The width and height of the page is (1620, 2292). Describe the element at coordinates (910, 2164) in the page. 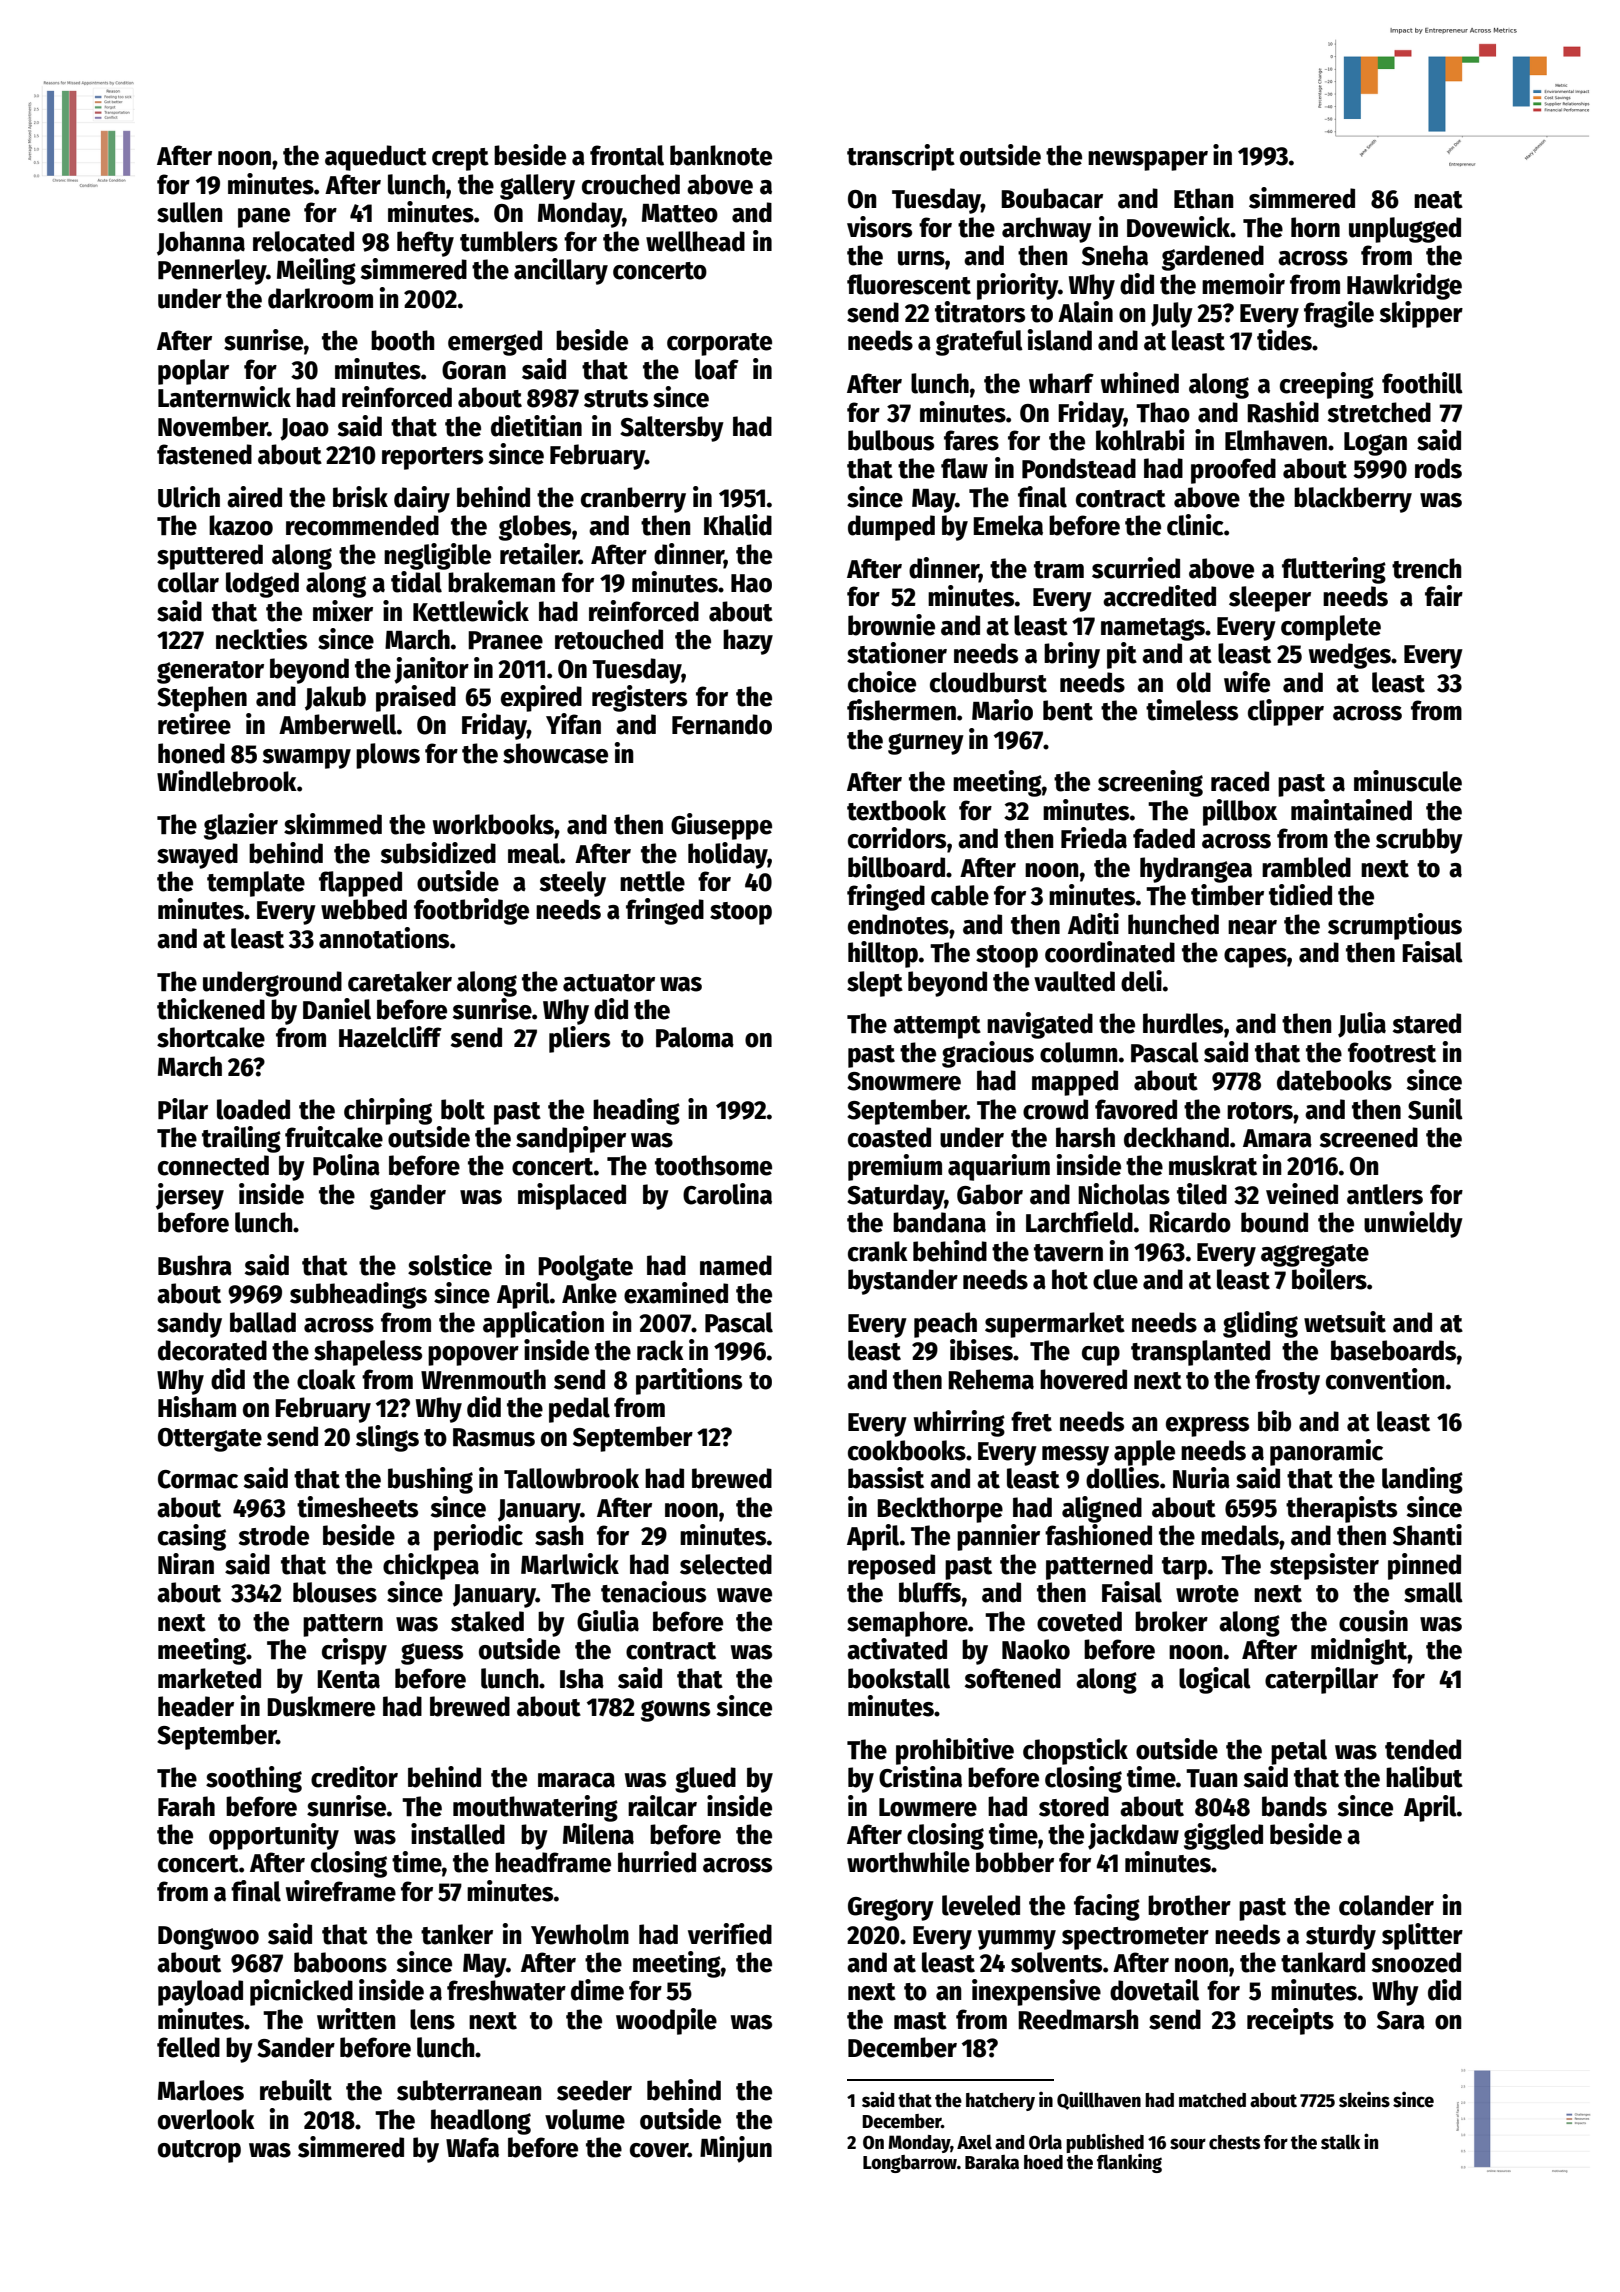

I see `Longbarrow` at that location.
